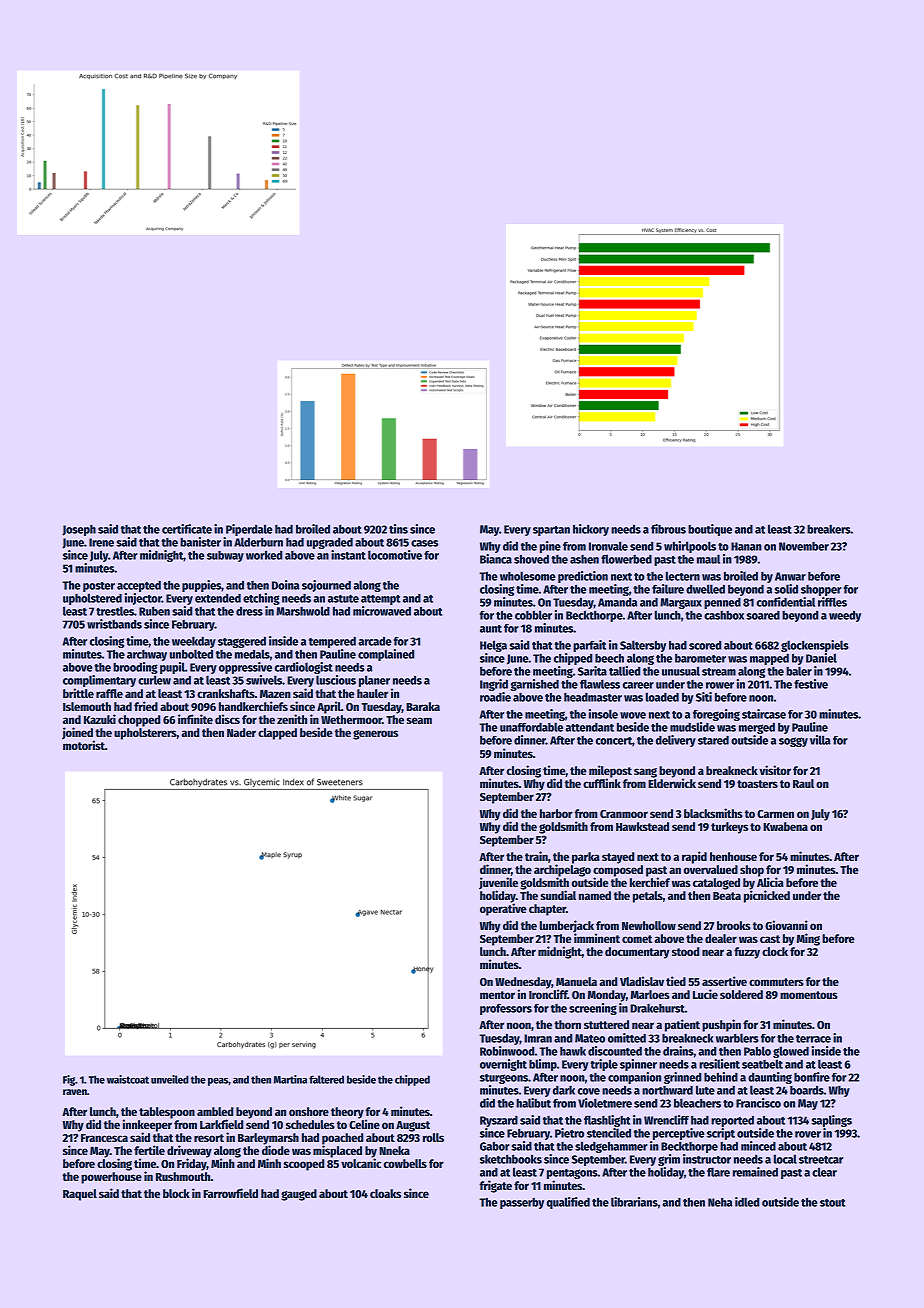 The image size is (924, 1308). I want to click on tins, so click(398, 529).
